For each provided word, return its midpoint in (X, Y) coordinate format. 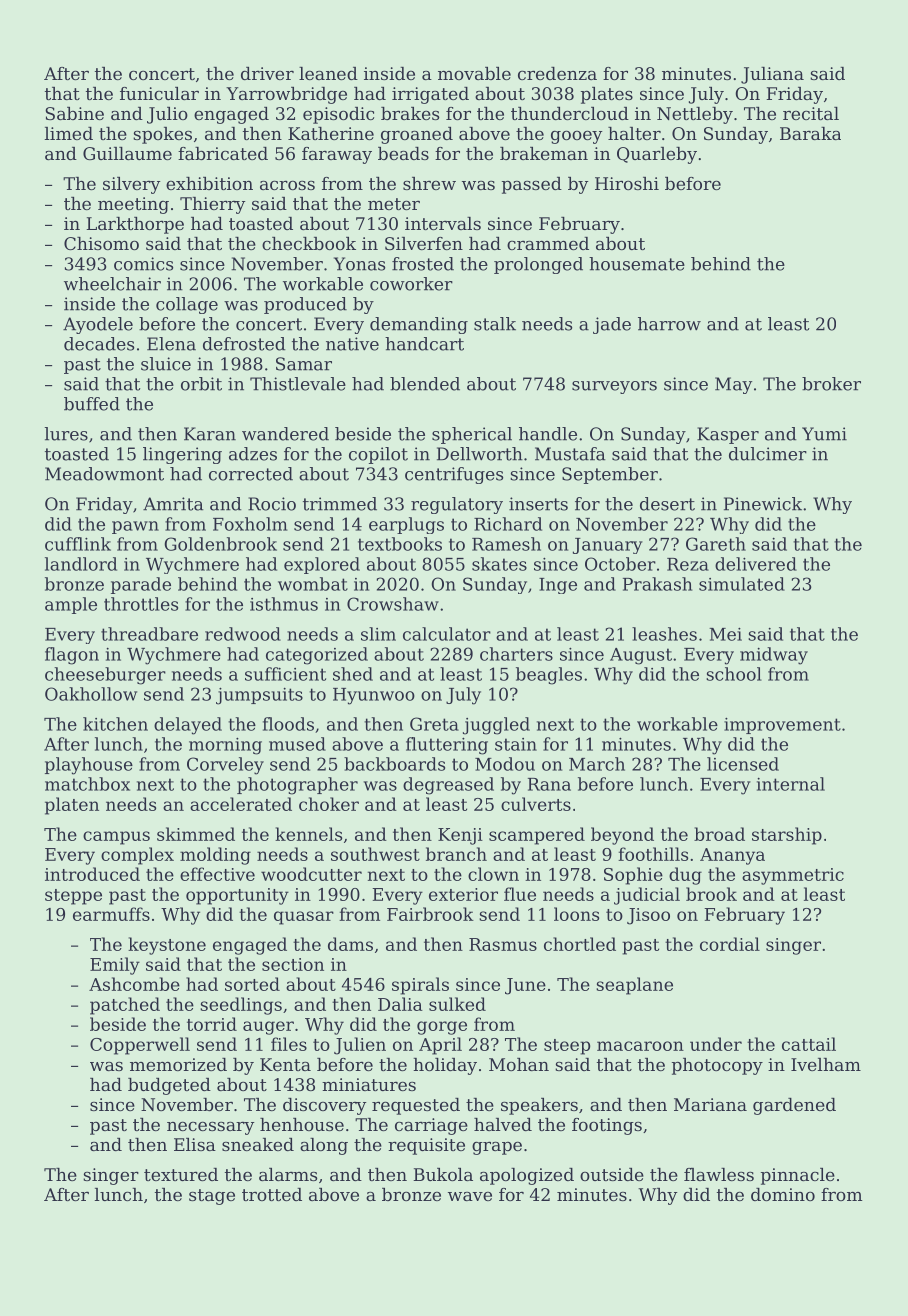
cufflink (78, 544)
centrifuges (454, 475)
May (733, 385)
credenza (557, 73)
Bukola (443, 1174)
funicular (159, 93)
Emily (115, 966)
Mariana (710, 1104)
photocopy (717, 1066)
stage (212, 1197)
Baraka (810, 133)
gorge (442, 1028)
